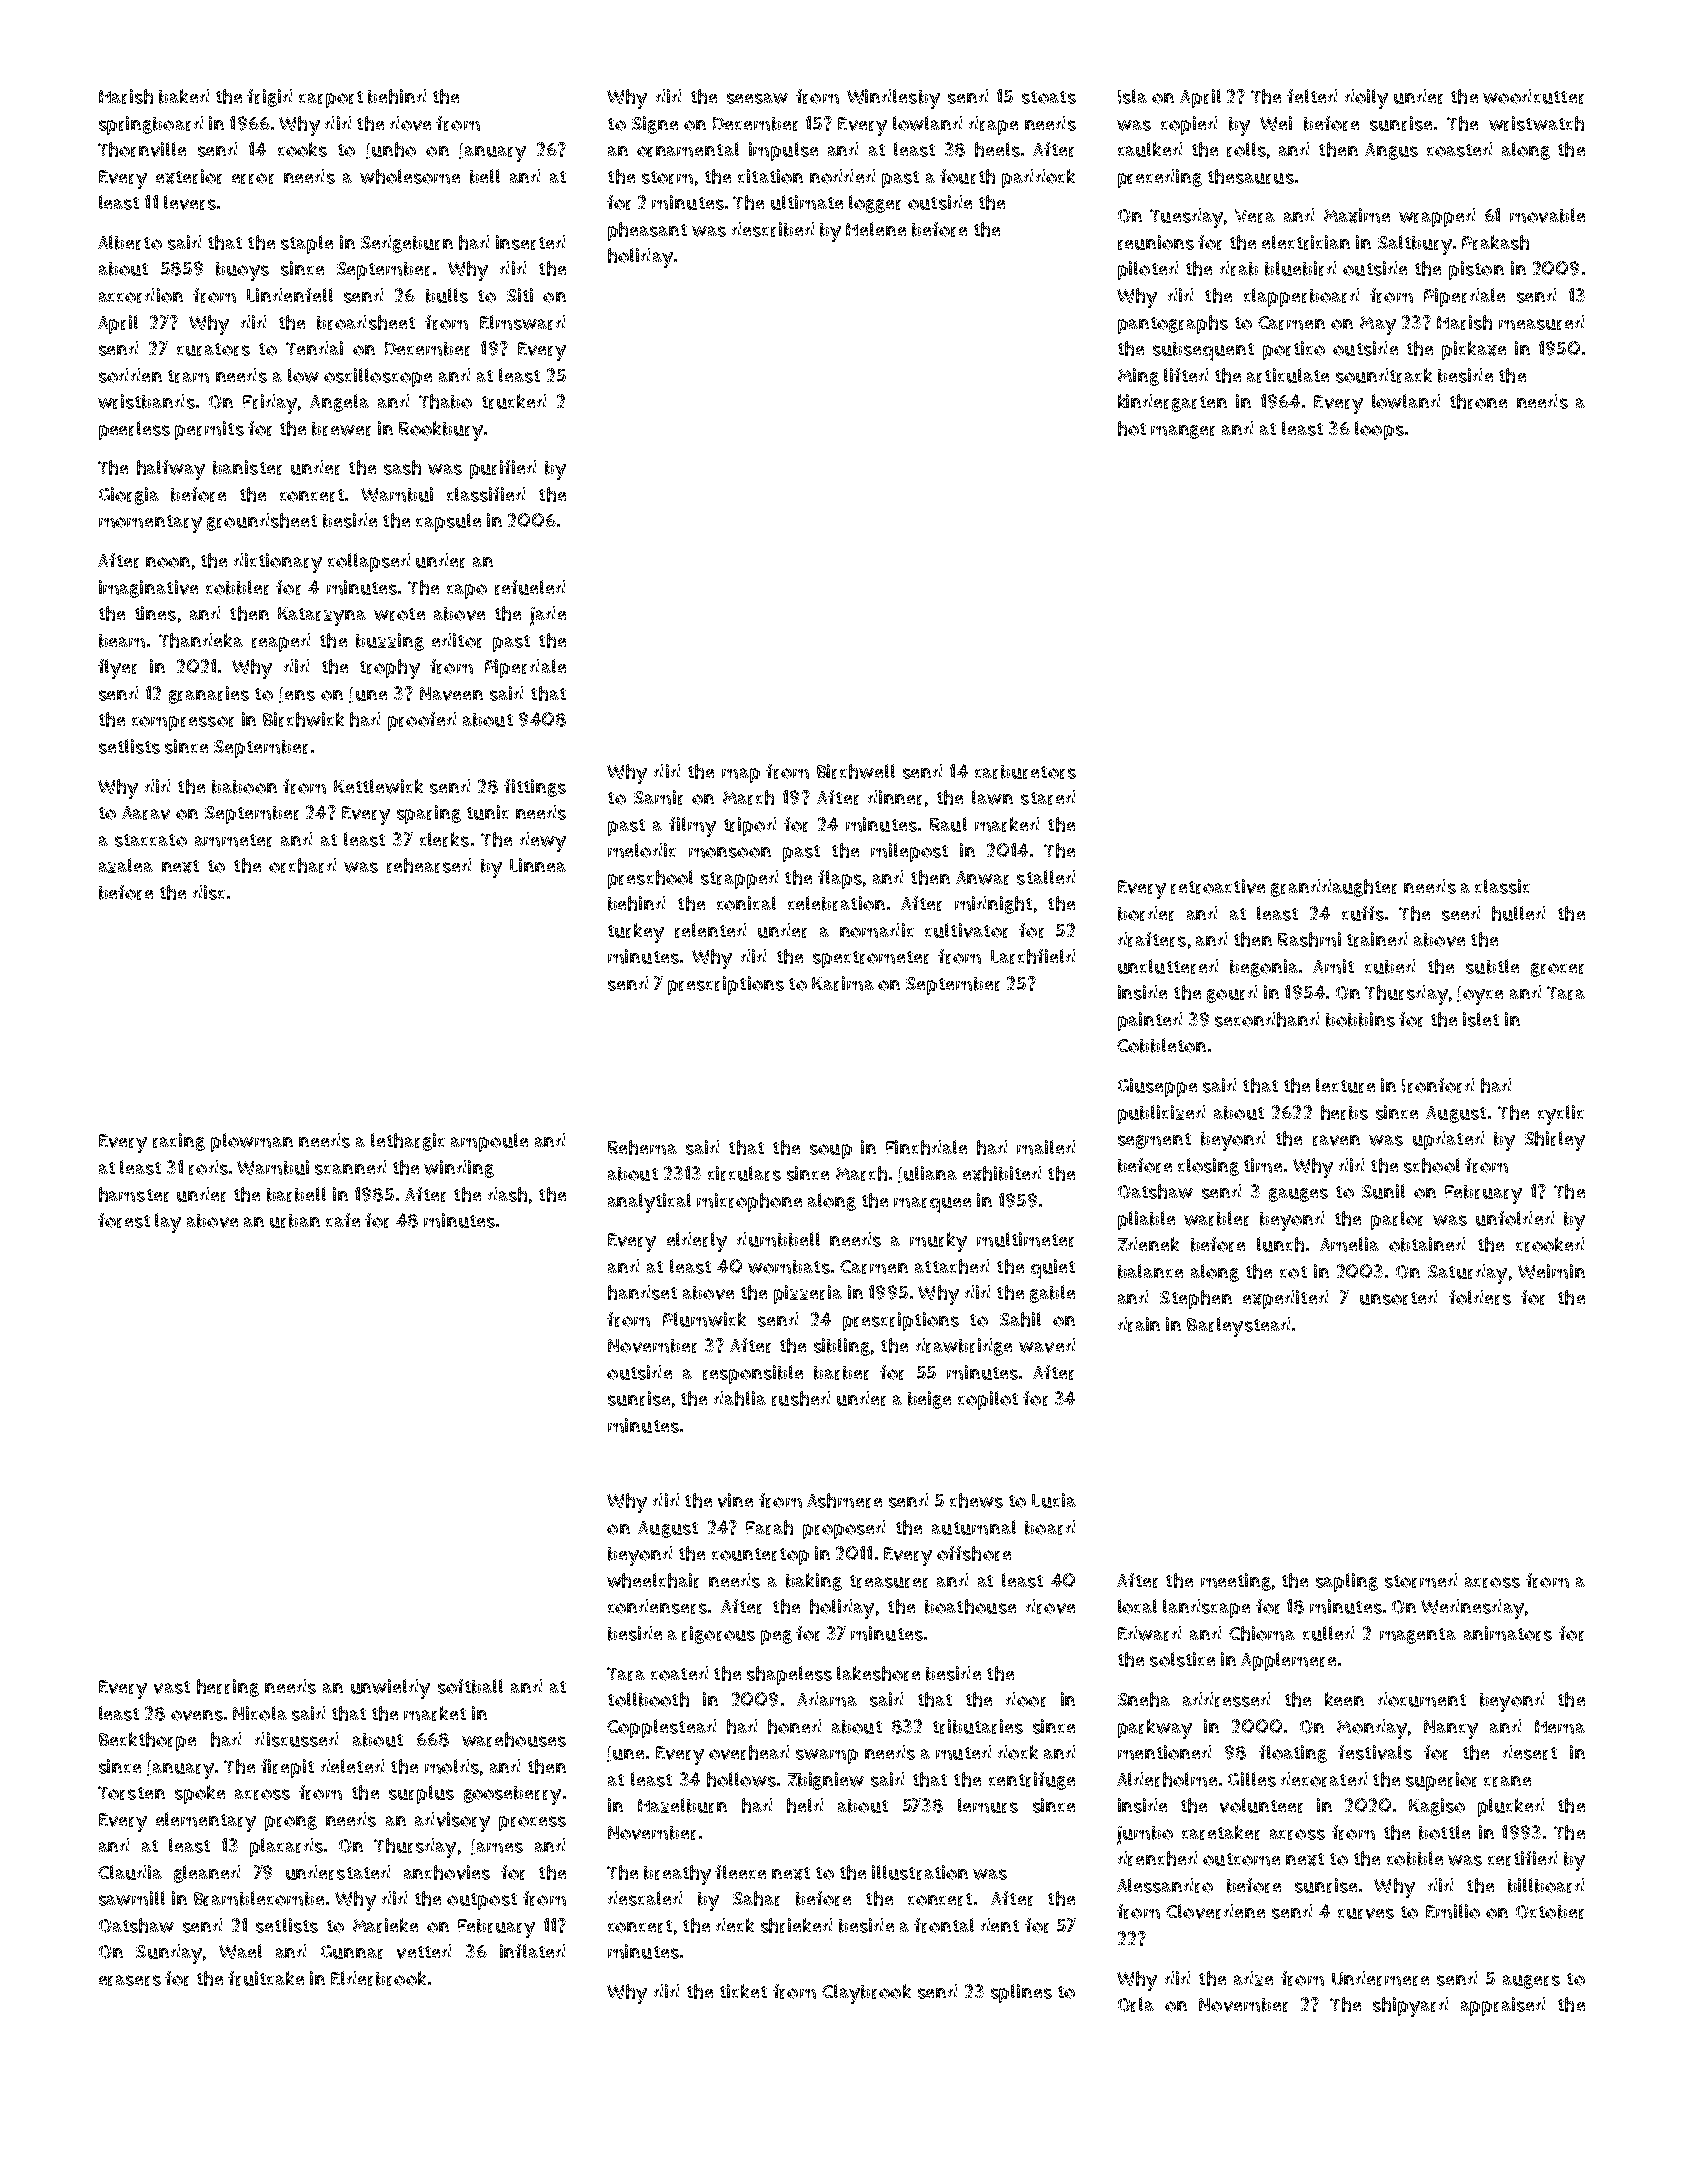  Describe the element at coordinates (179, 1142) in the page. I see `racing` at that location.
